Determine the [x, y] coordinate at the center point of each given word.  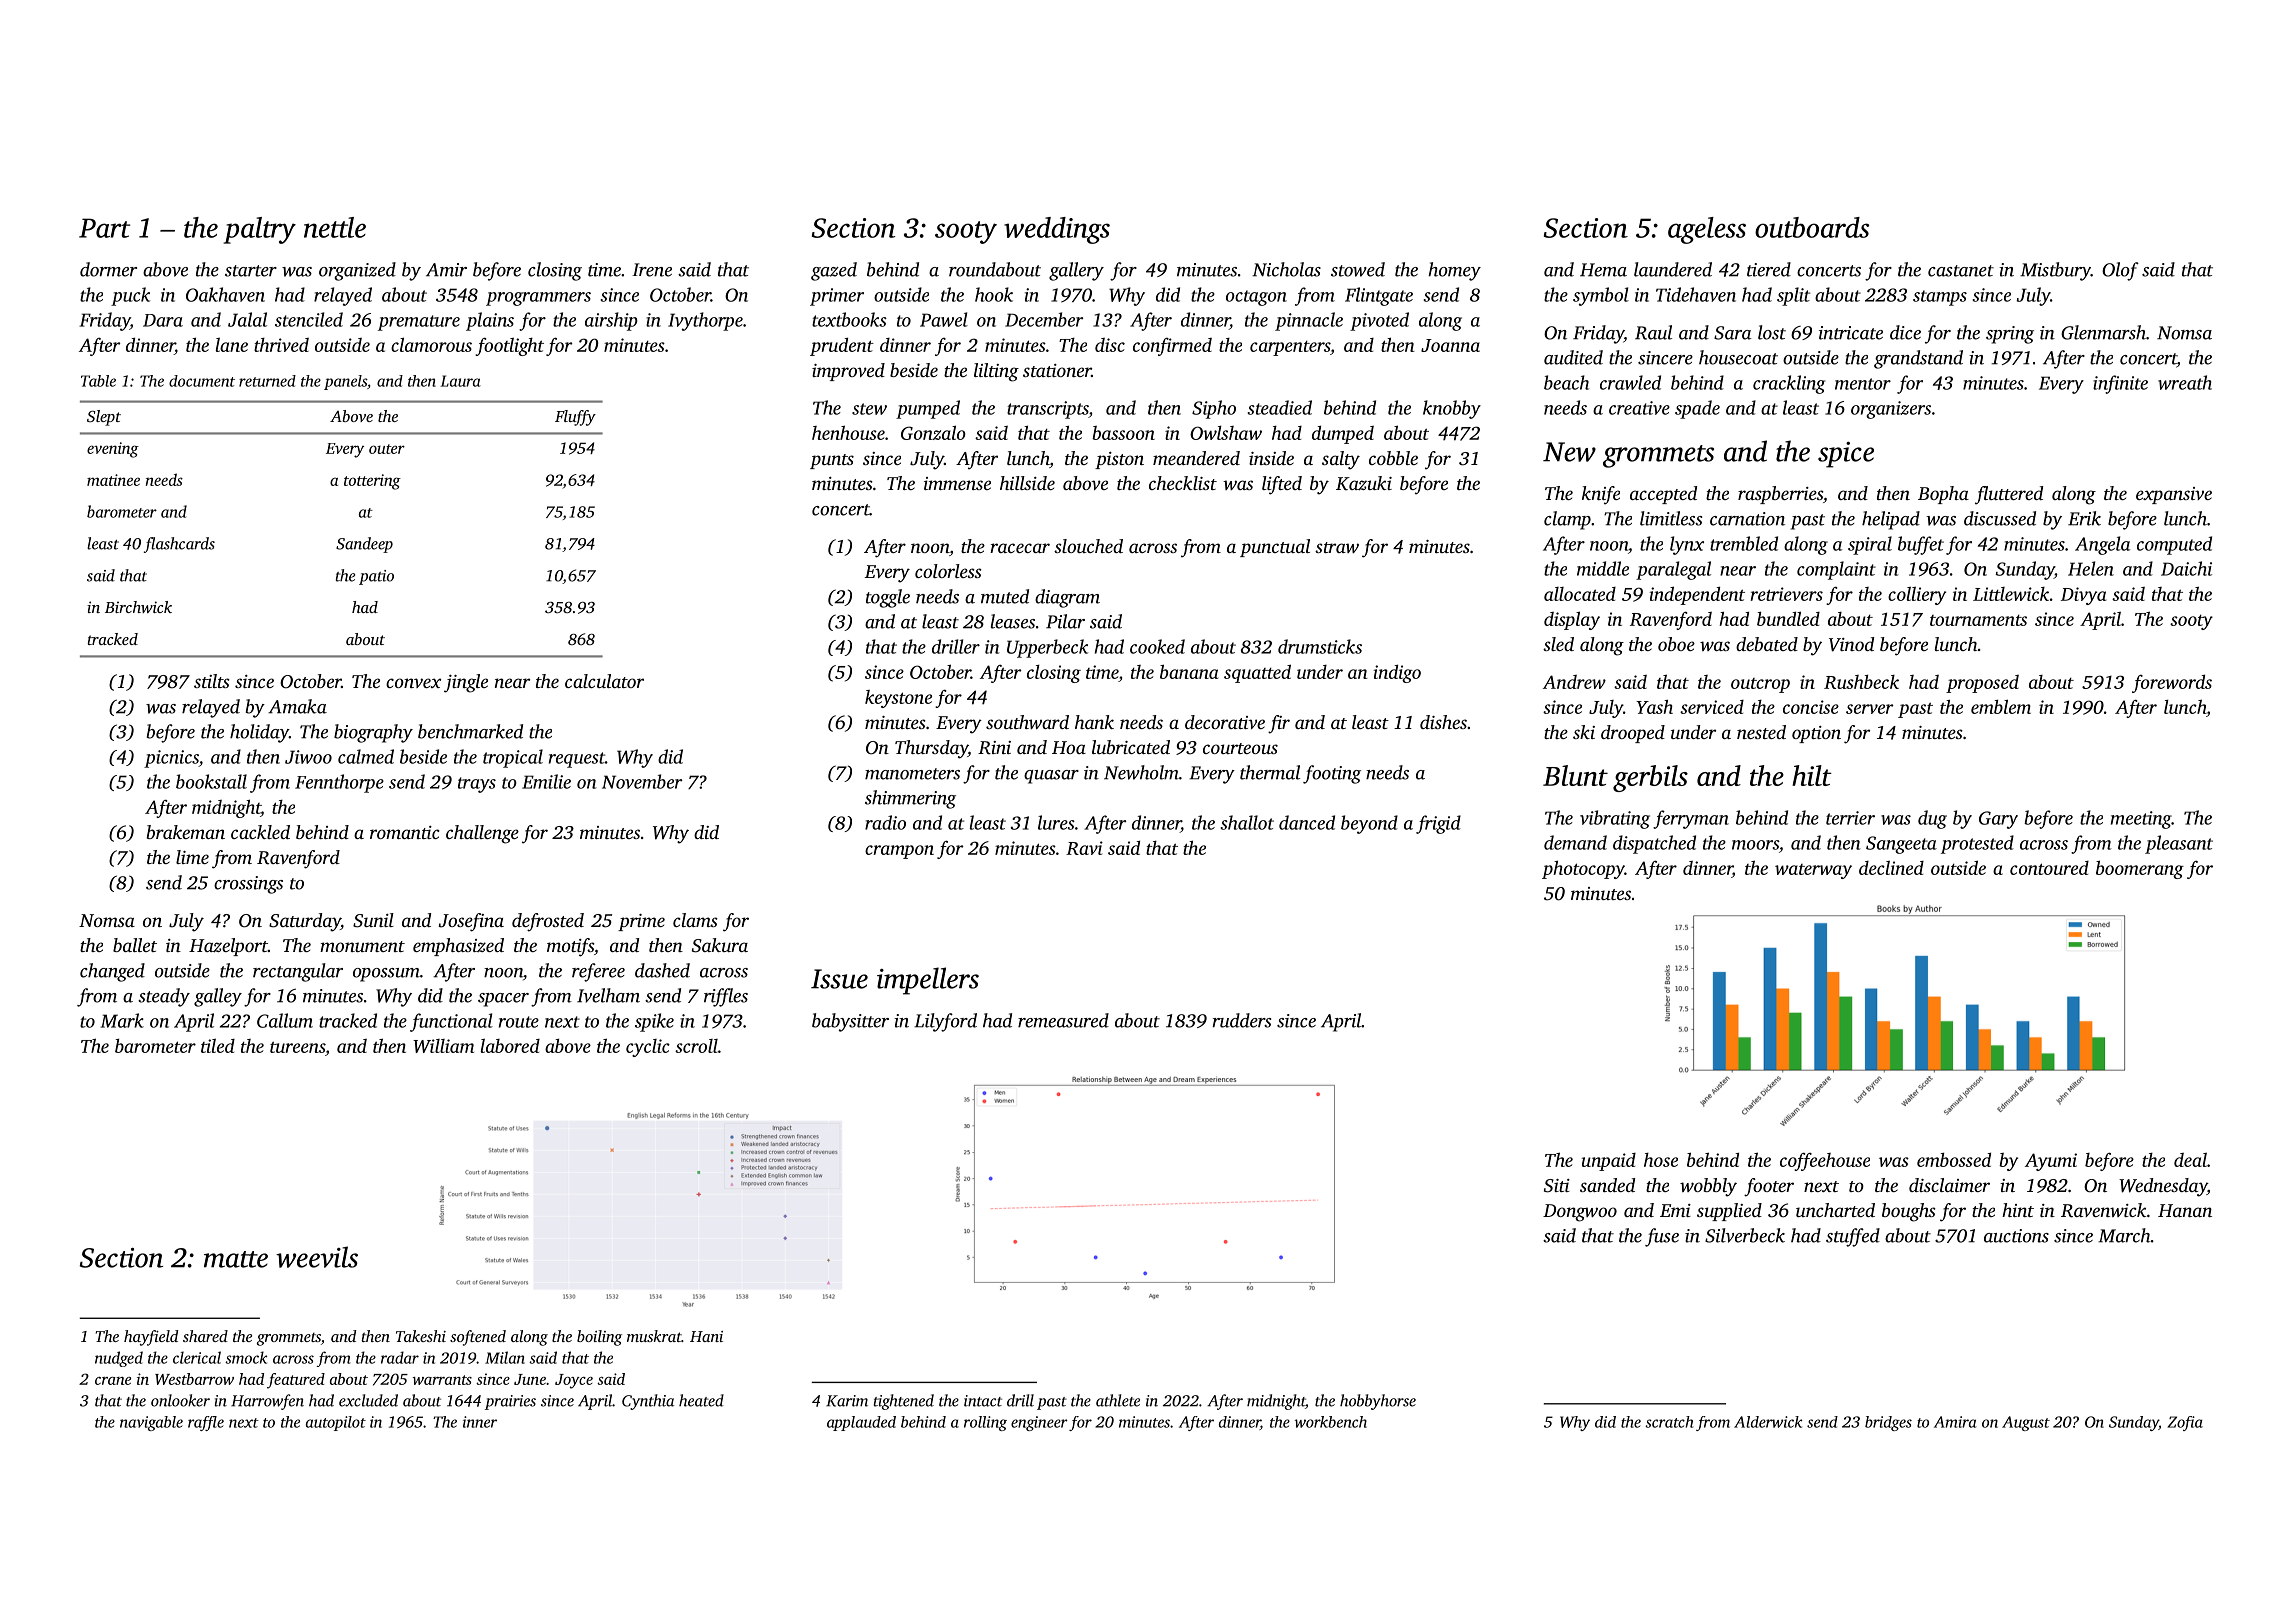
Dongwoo [1580, 1213]
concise [1811, 707]
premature [419, 323]
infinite [2120, 384]
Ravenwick [2104, 1210]
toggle [888, 598]
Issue [839, 979]
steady [164, 997]
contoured [2049, 868]
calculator [604, 681]
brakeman [185, 832]
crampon [899, 852]
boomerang [2140, 869]
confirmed [1172, 347]
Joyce [574, 1381]
